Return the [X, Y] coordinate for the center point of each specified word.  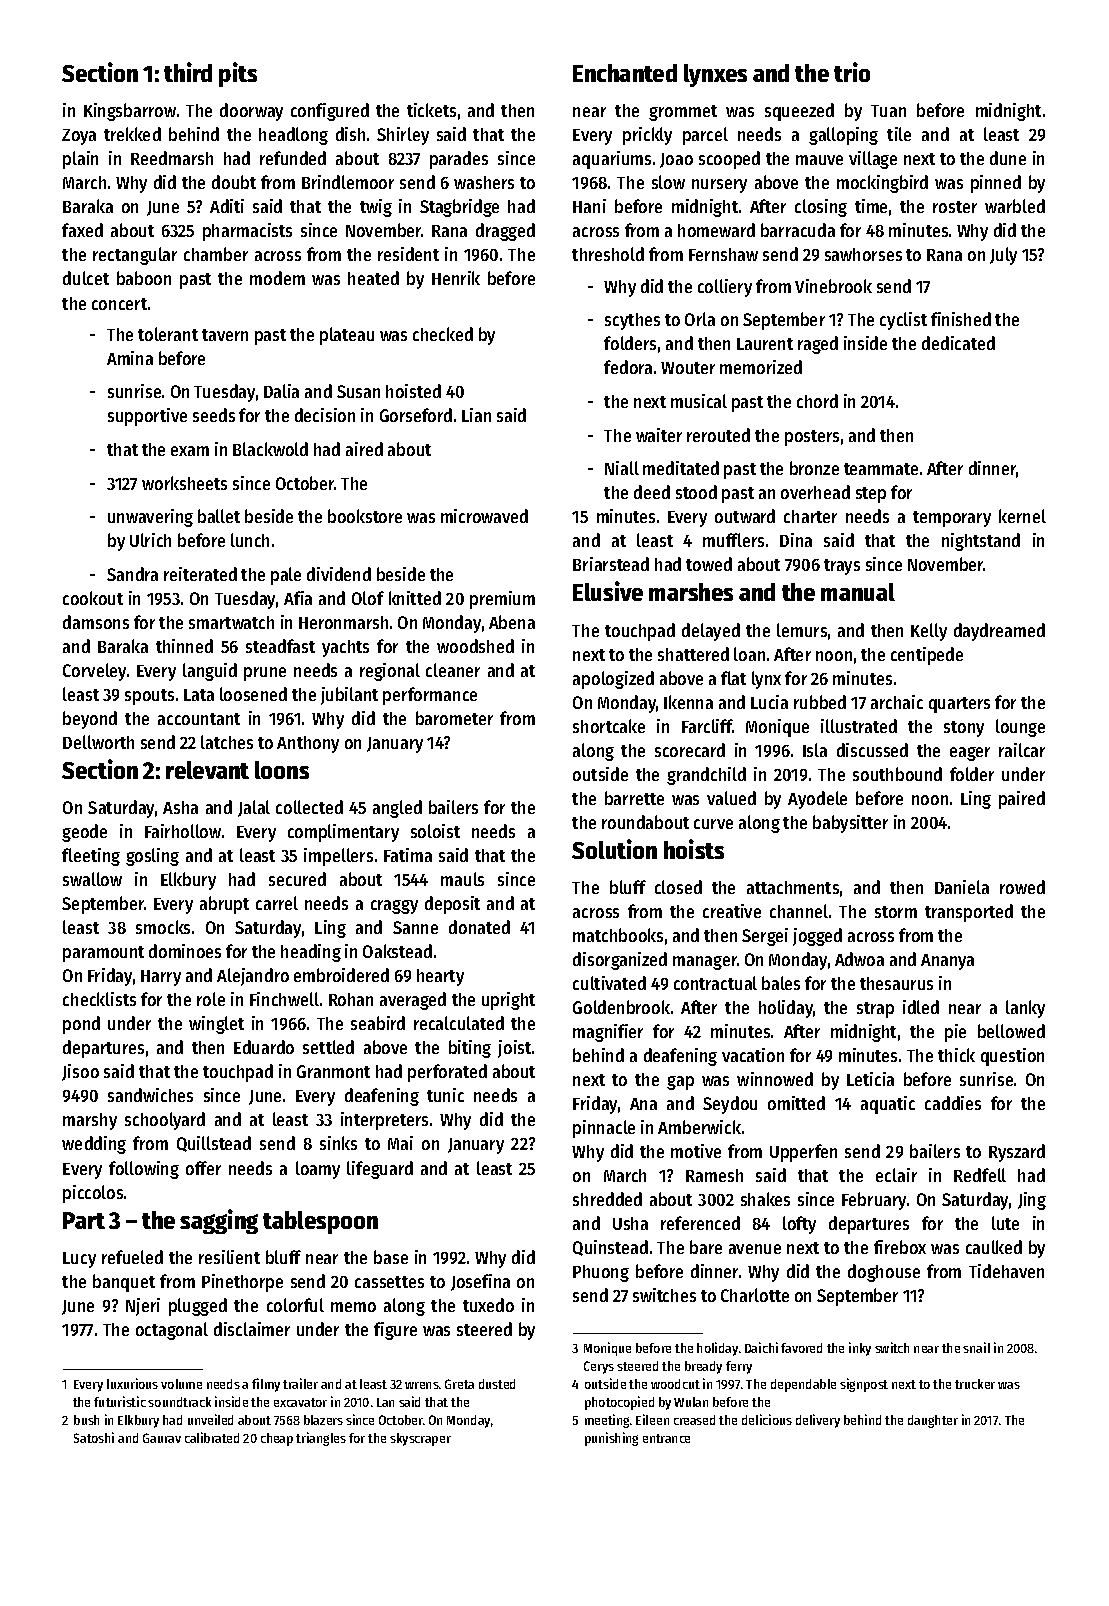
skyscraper [420, 1439]
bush [86, 1420]
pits [238, 74]
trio [852, 72]
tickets [431, 110]
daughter [933, 1421]
